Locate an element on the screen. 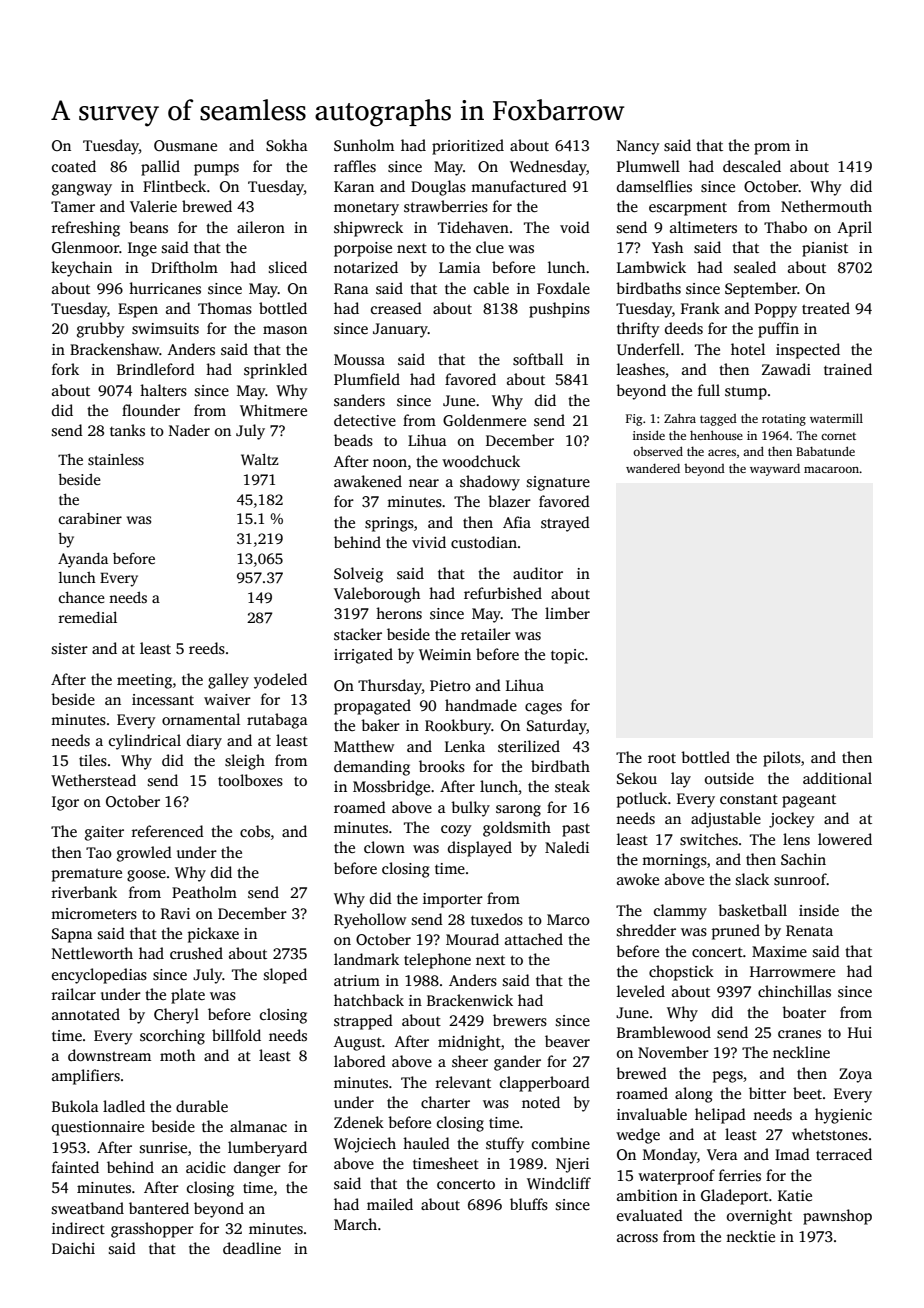  escarpment is located at coordinates (688, 209).
